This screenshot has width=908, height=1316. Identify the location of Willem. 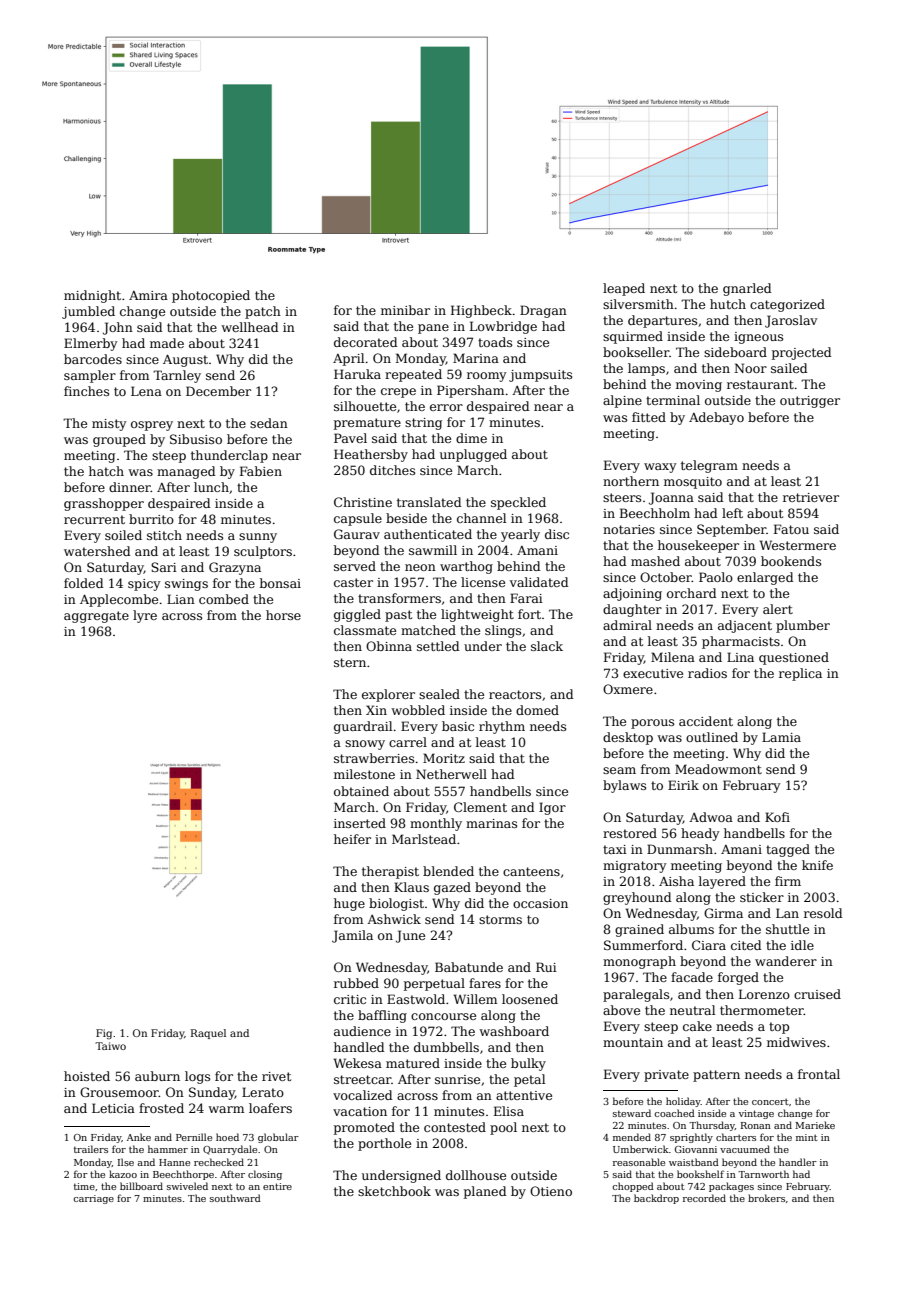
(475, 999).
